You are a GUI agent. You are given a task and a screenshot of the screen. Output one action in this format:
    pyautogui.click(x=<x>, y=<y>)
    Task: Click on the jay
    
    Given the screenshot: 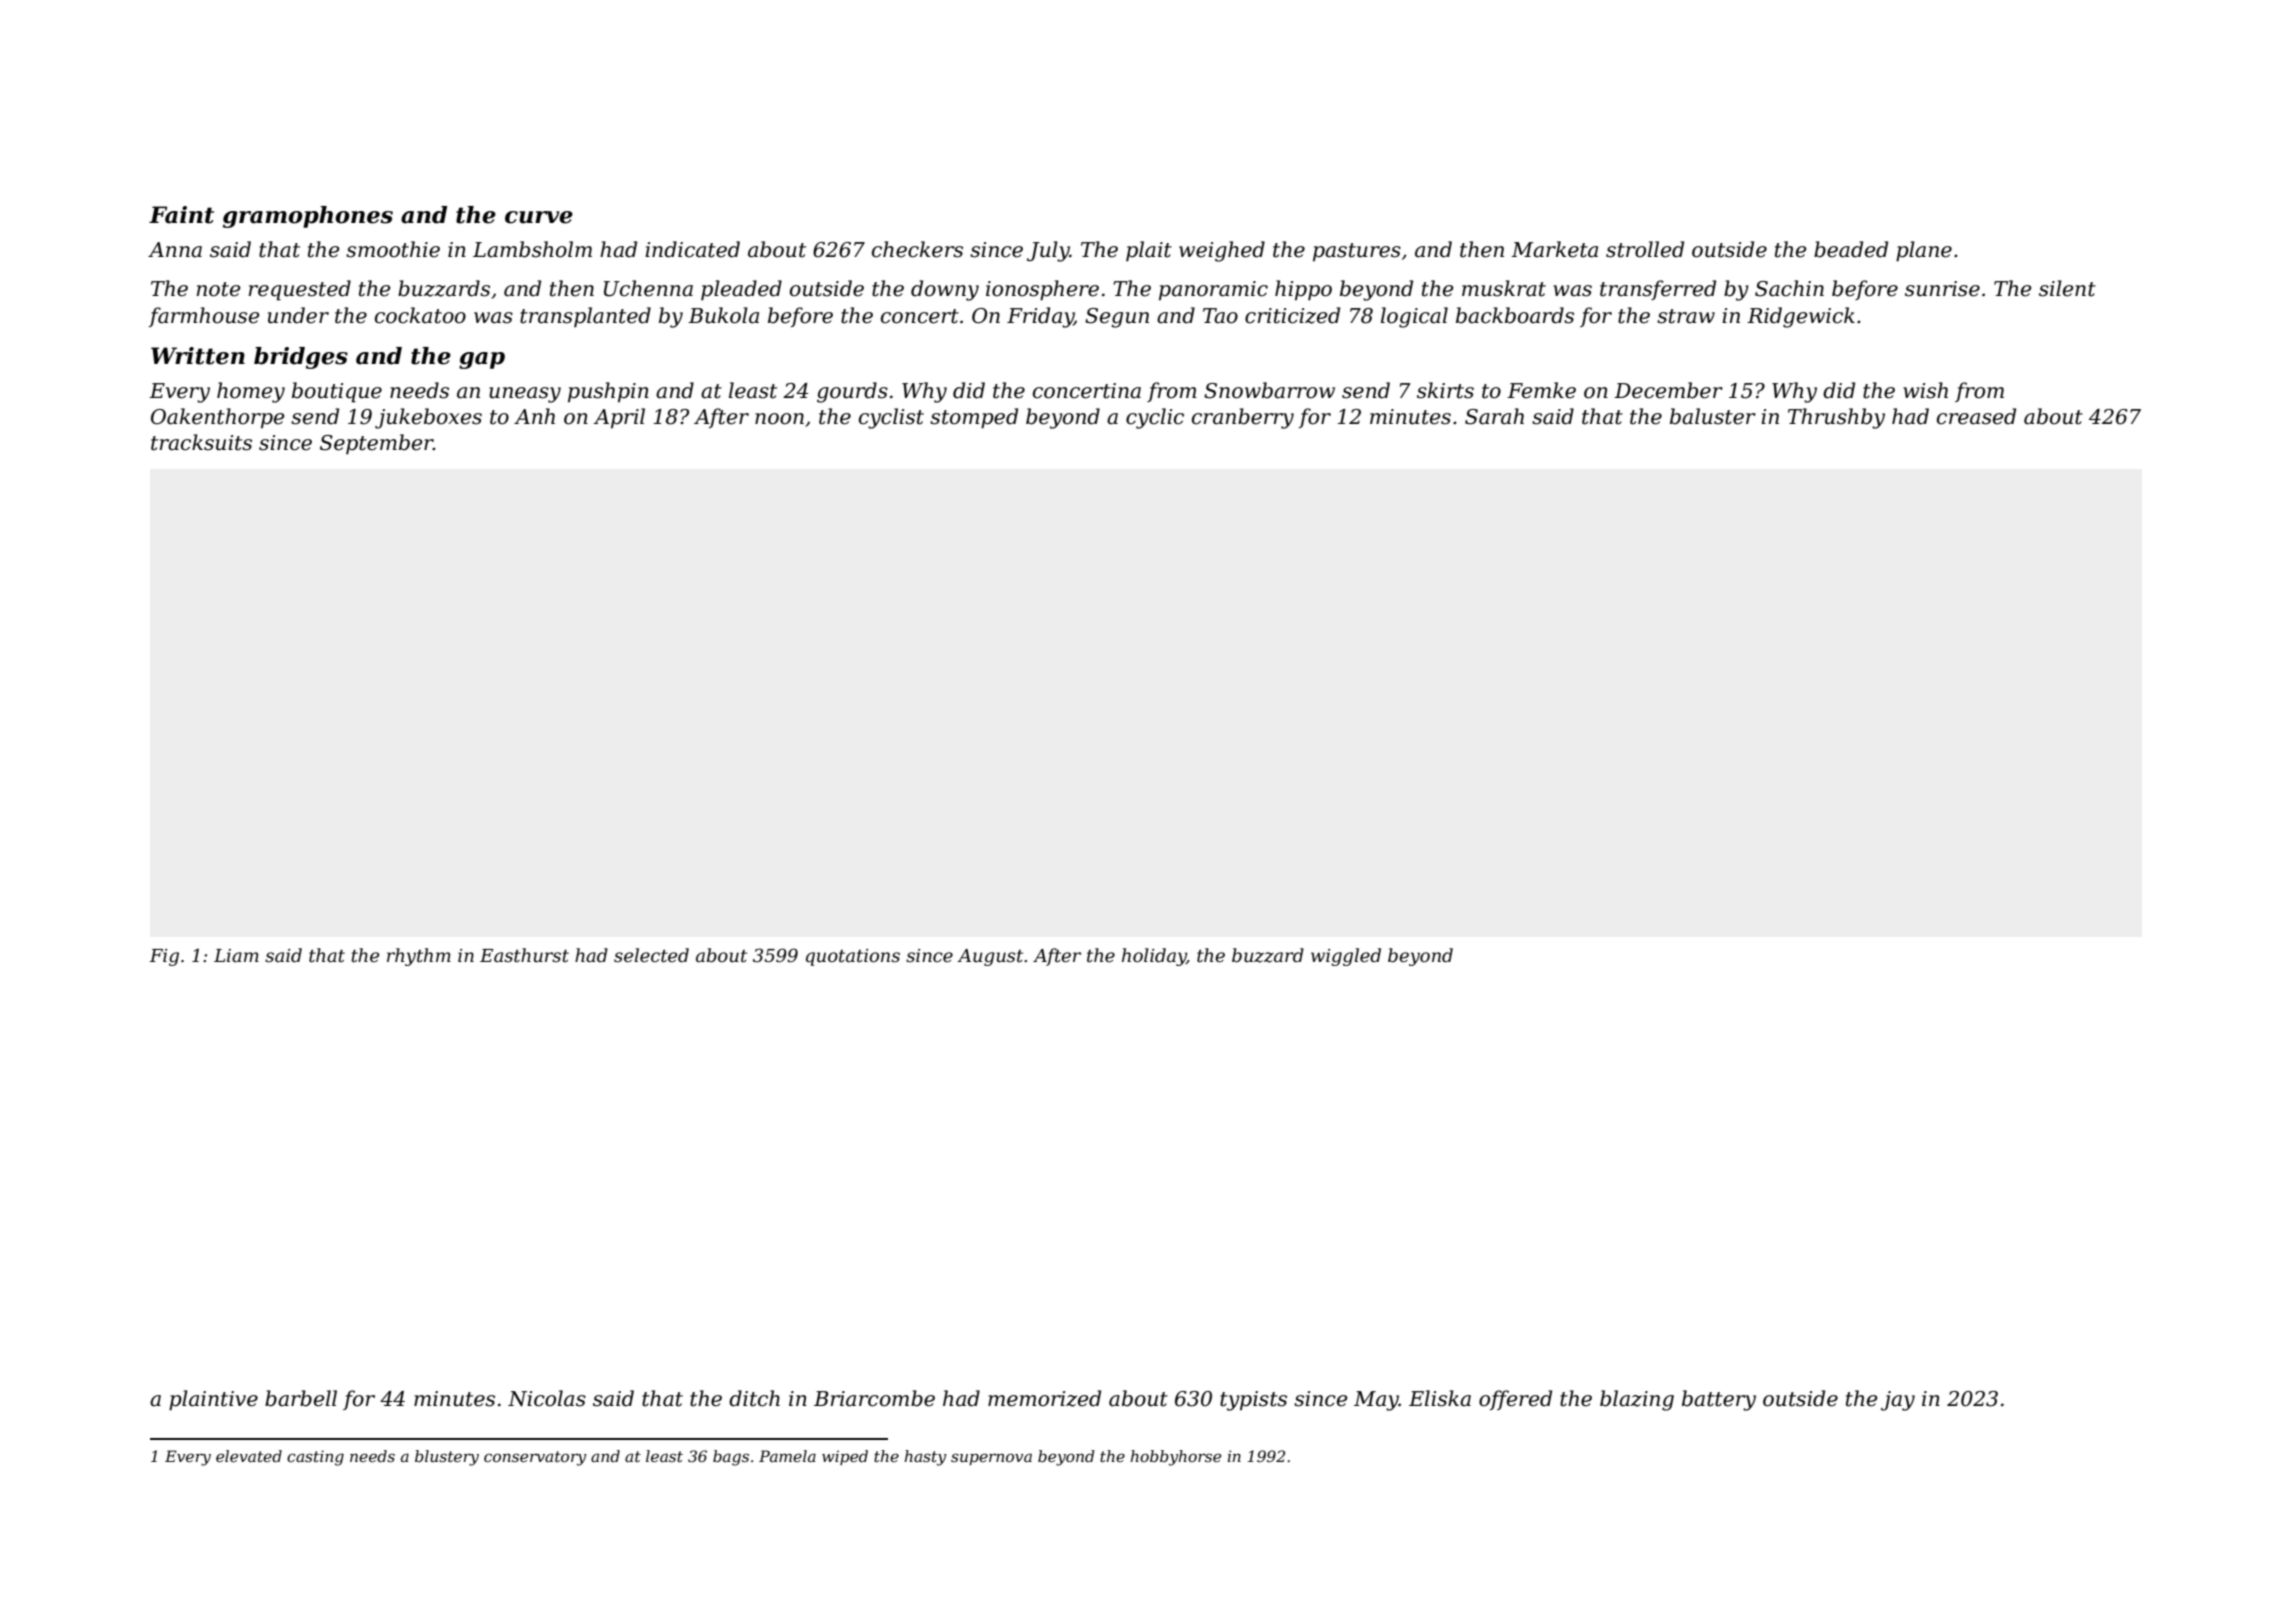 What is the action you would take?
    pyautogui.click(x=1898, y=1401)
